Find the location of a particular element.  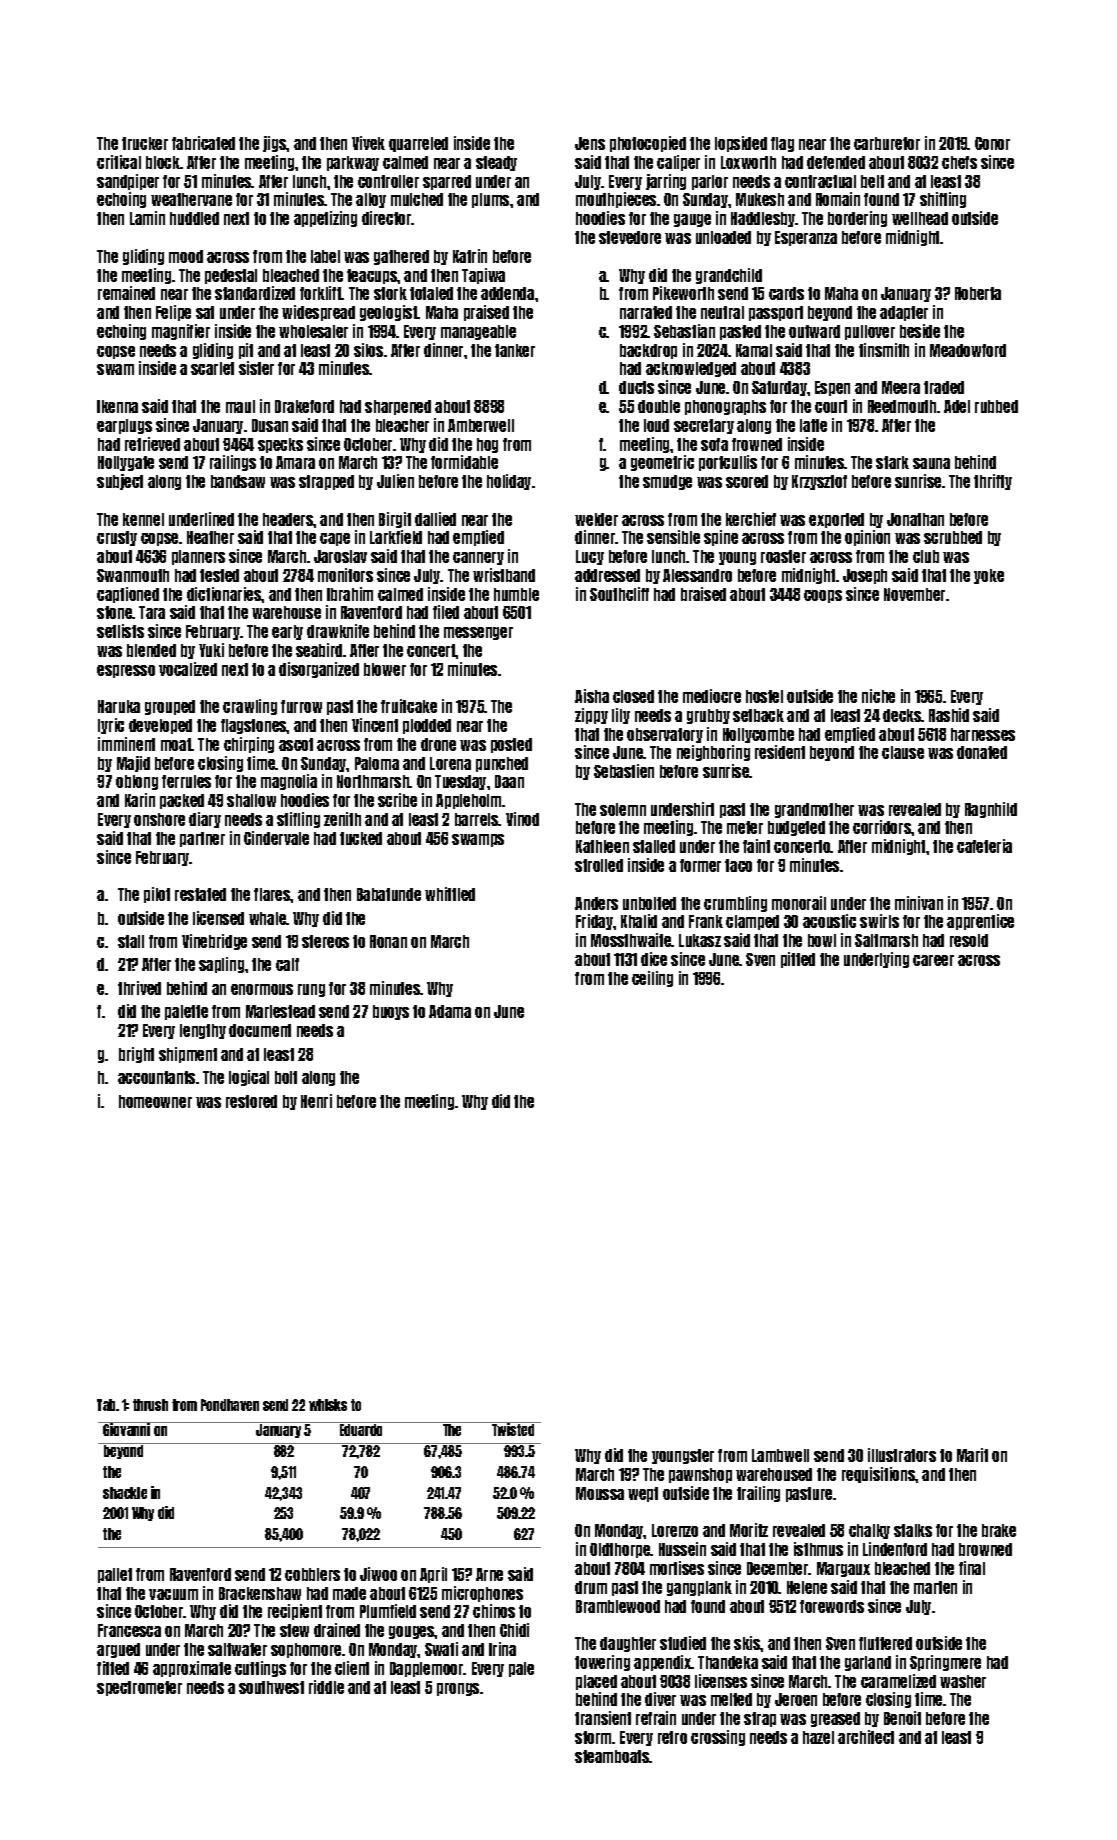

sauna is located at coordinates (931, 463).
